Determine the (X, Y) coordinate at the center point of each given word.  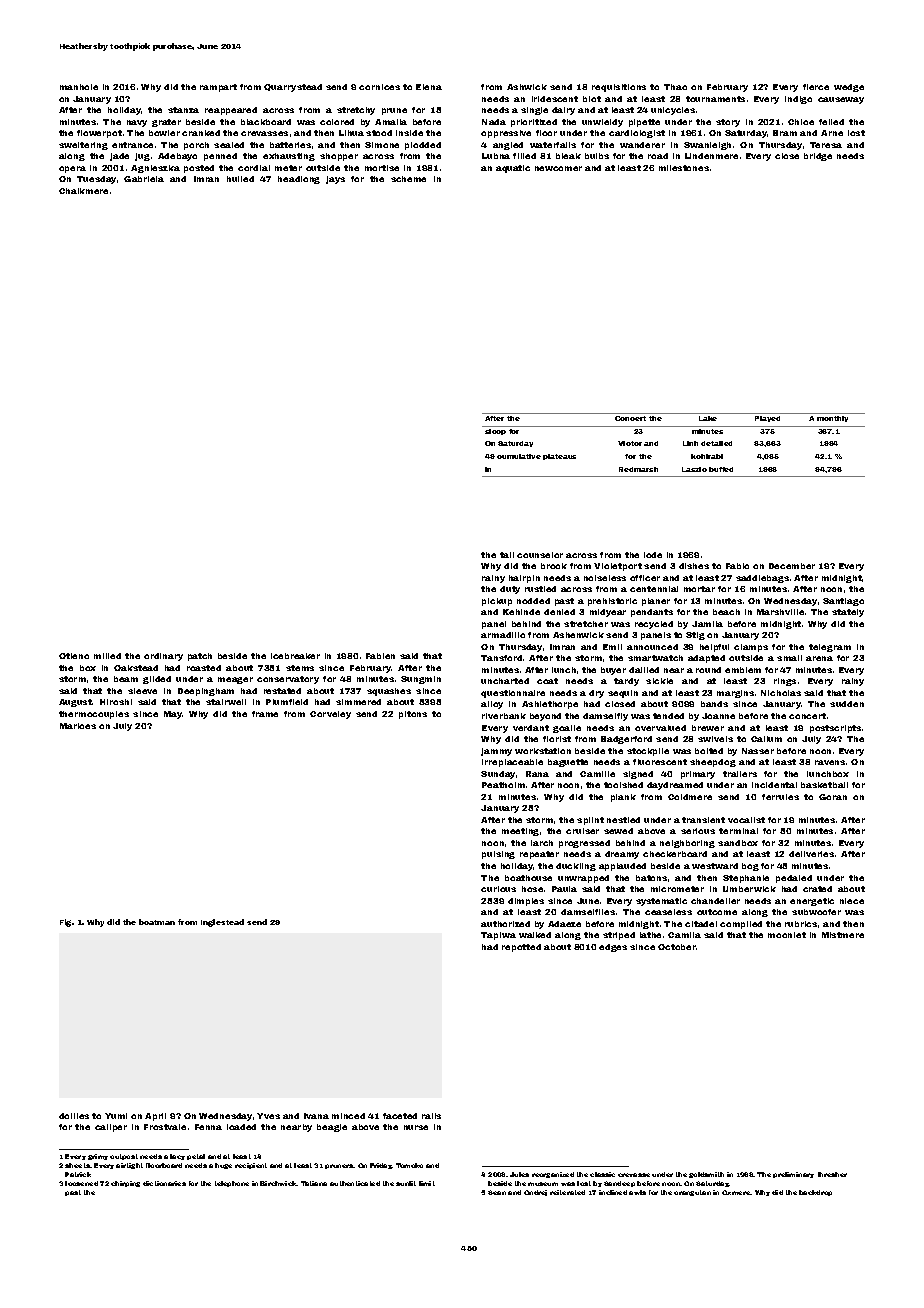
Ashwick (527, 87)
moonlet (787, 935)
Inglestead (222, 923)
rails (431, 1116)
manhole (79, 87)
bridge (818, 157)
